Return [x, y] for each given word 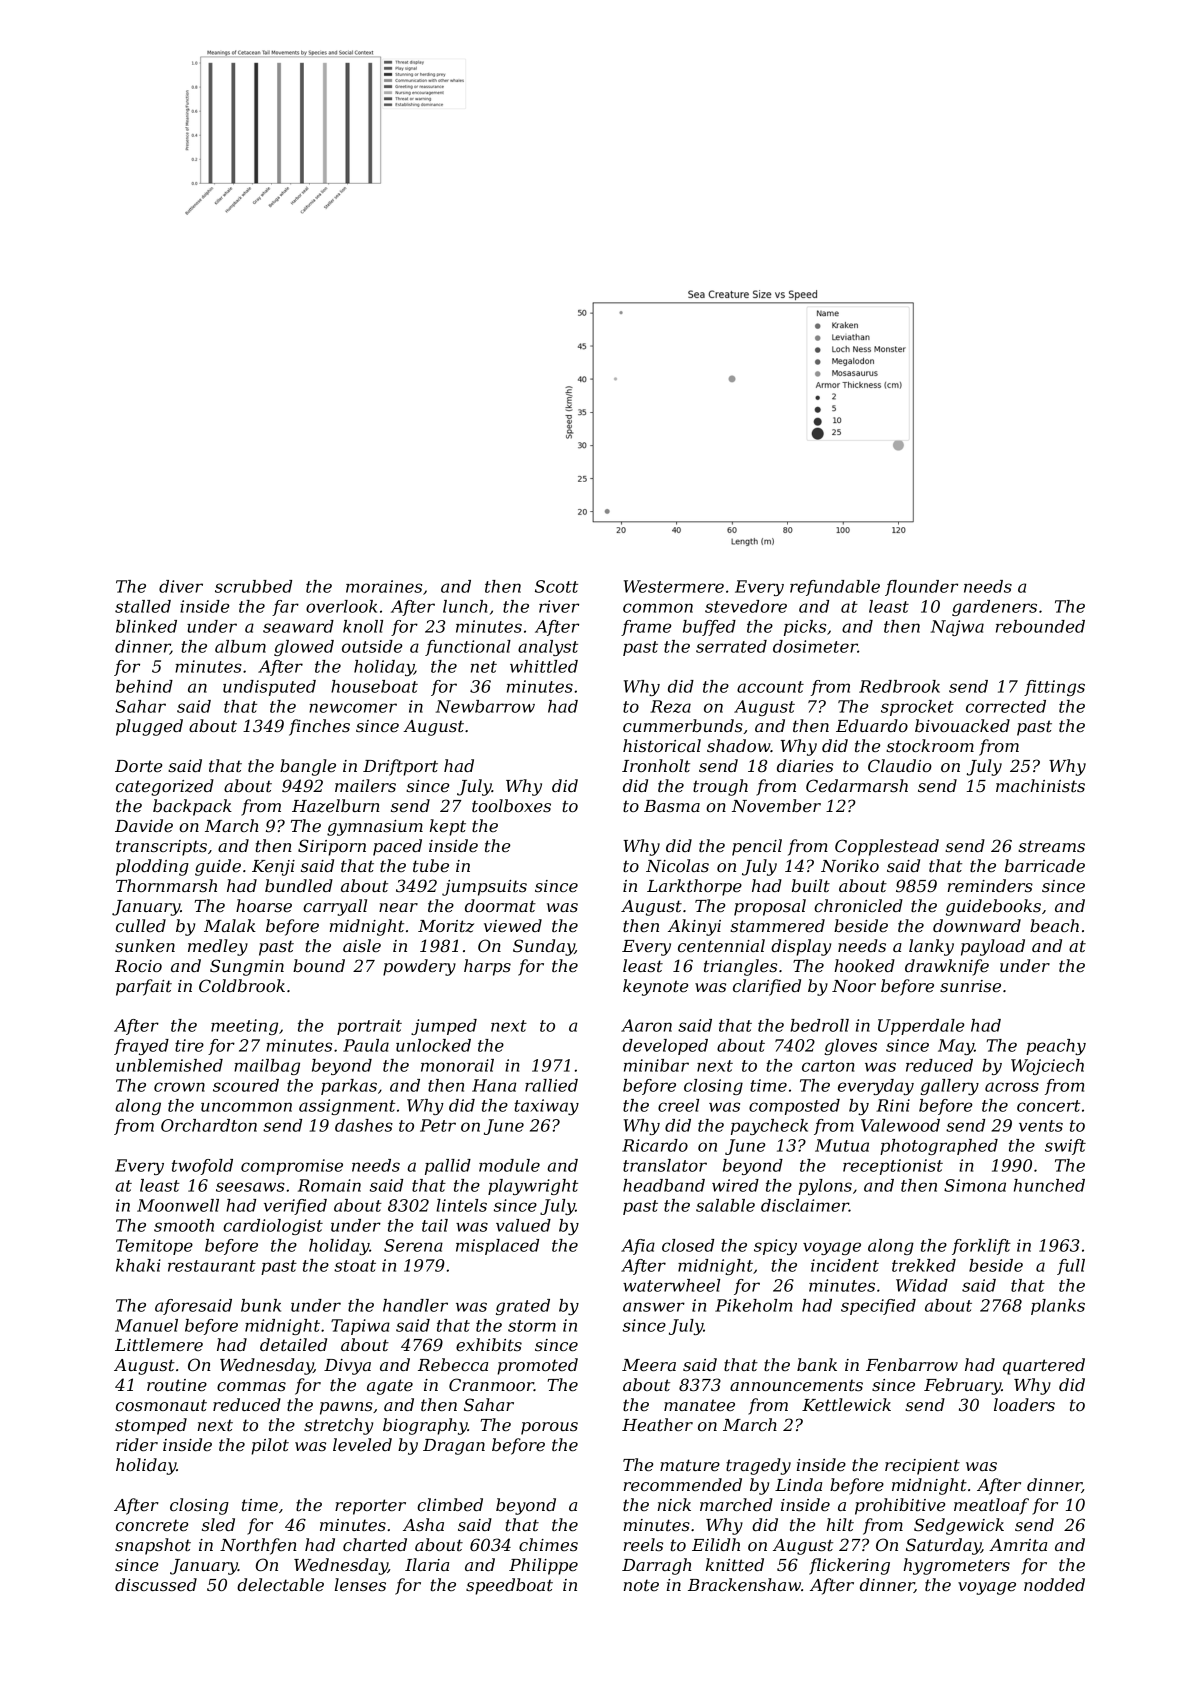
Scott [556, 586]
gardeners [994, 608]
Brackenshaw [744, 1584]
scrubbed [253, 586]
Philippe [543, 1566]
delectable [280, 1584]
